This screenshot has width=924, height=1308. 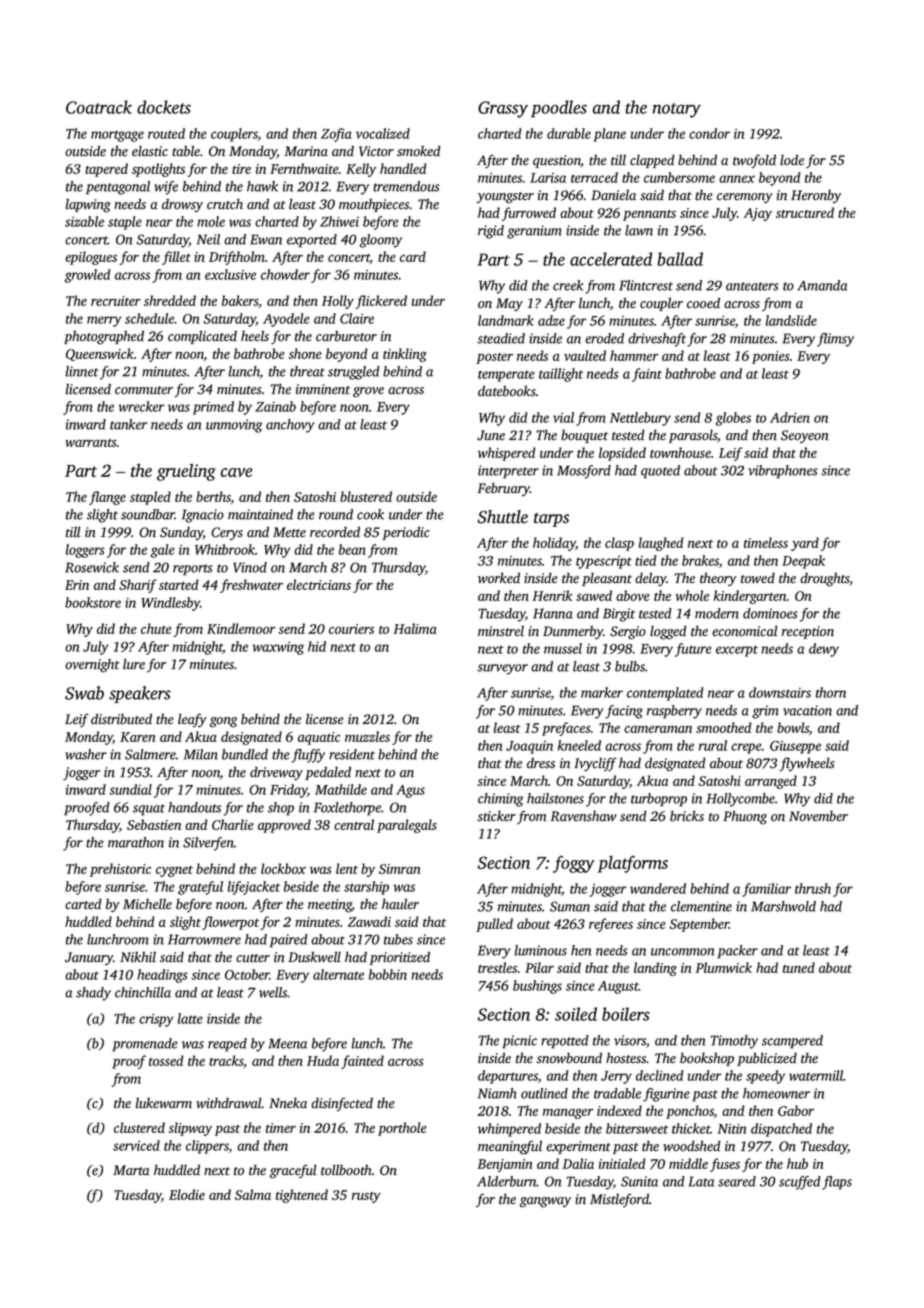 I want to click on landslide, so click(x=791, y=320).
